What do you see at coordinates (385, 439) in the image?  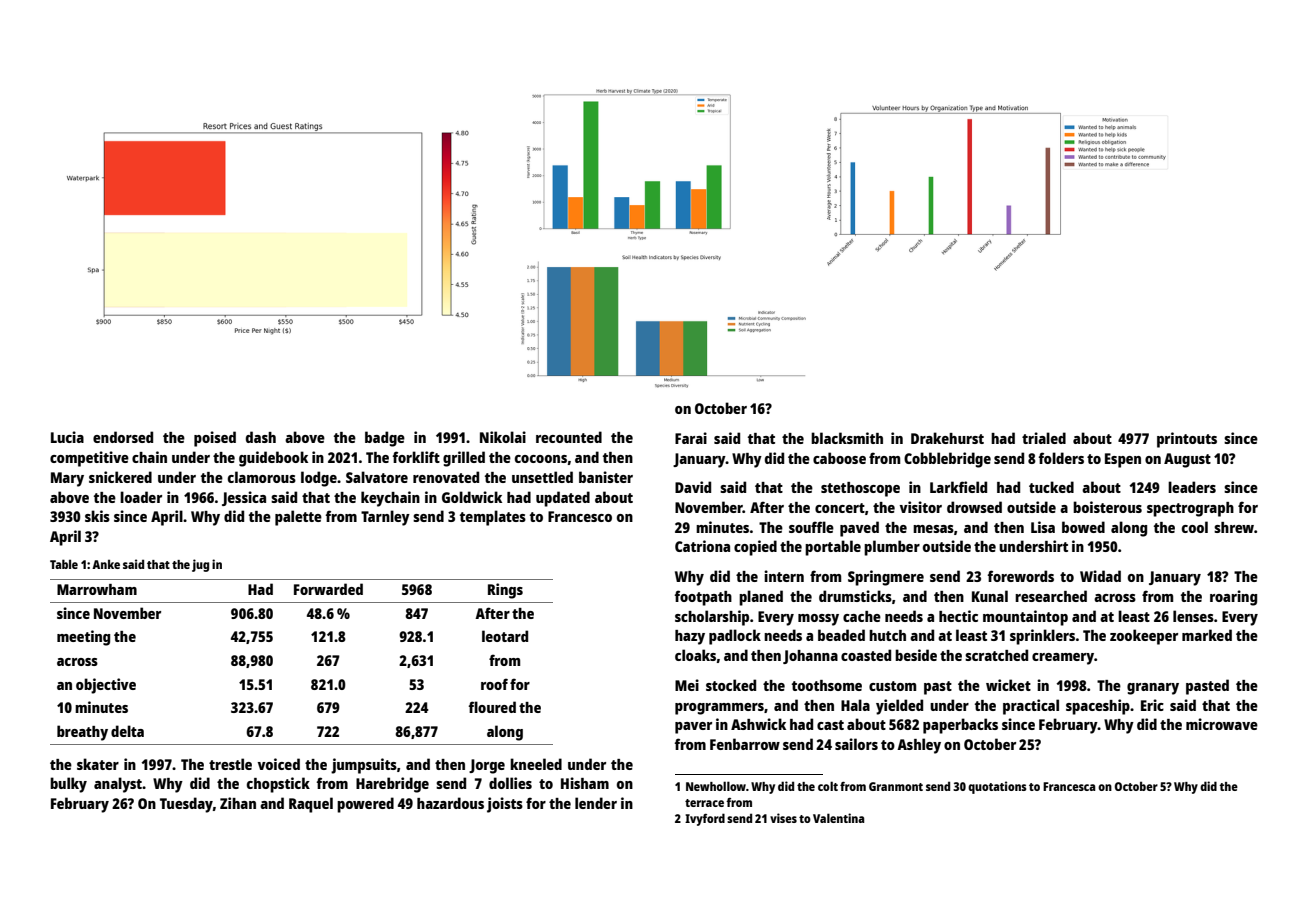 I see `badge` at bounding box center [385, 439].
